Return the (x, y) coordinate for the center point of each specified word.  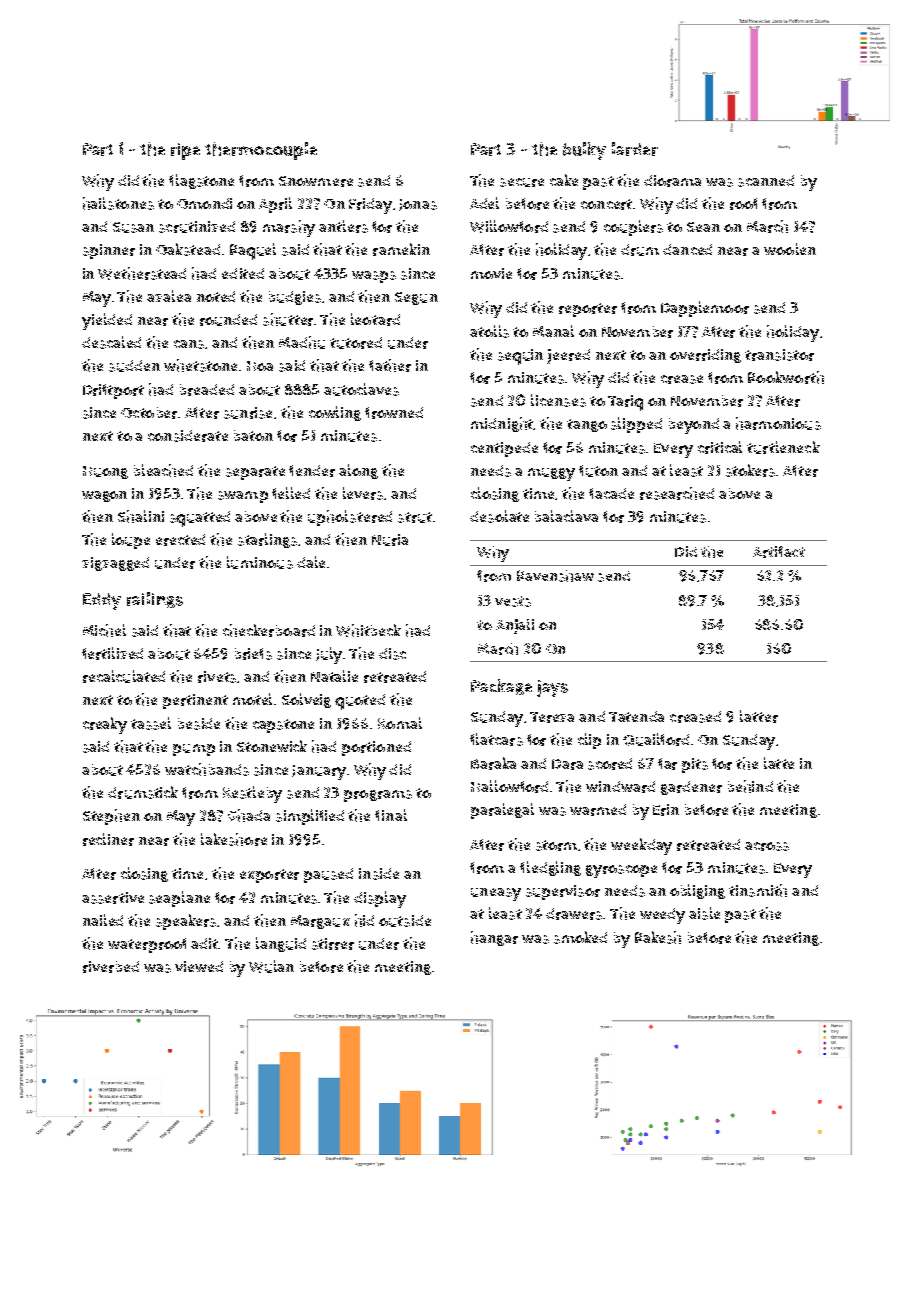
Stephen (111, 817)
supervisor (563, 892)
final (391, 815)
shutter (288, 319)
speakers (186, 922)
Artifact (779, 552)
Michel (104, 630)
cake (564, 180)
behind (750, 786)
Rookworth (786, 377)
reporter (588, 310)
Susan (133, 227)
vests (513, 601)
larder (635, 149)
